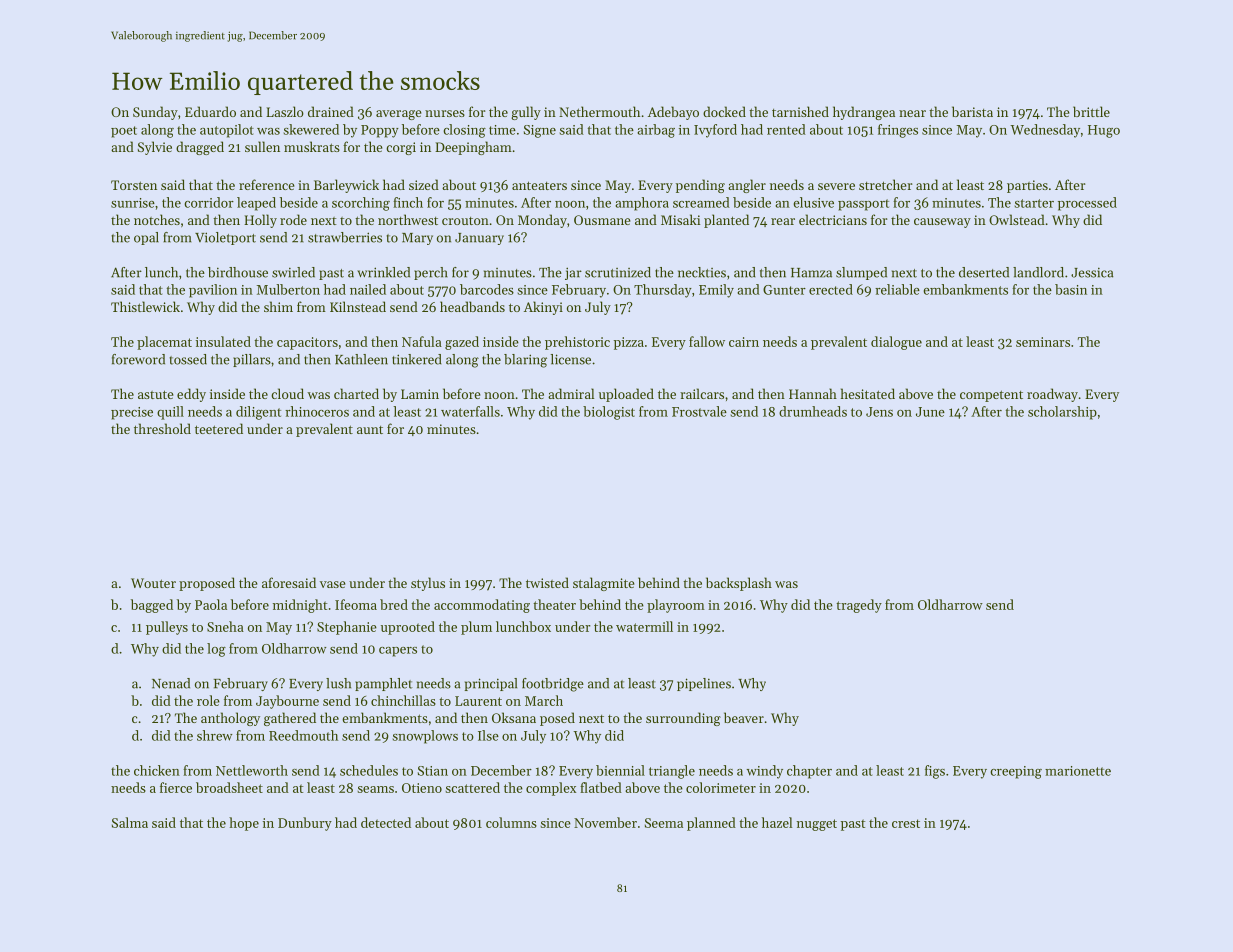 This screenshot has height=952, width=1233. What do you see at coordinates (1017, 219) in the screenshot?
I see `Owlstead` at bounding box center [1017, 219].
